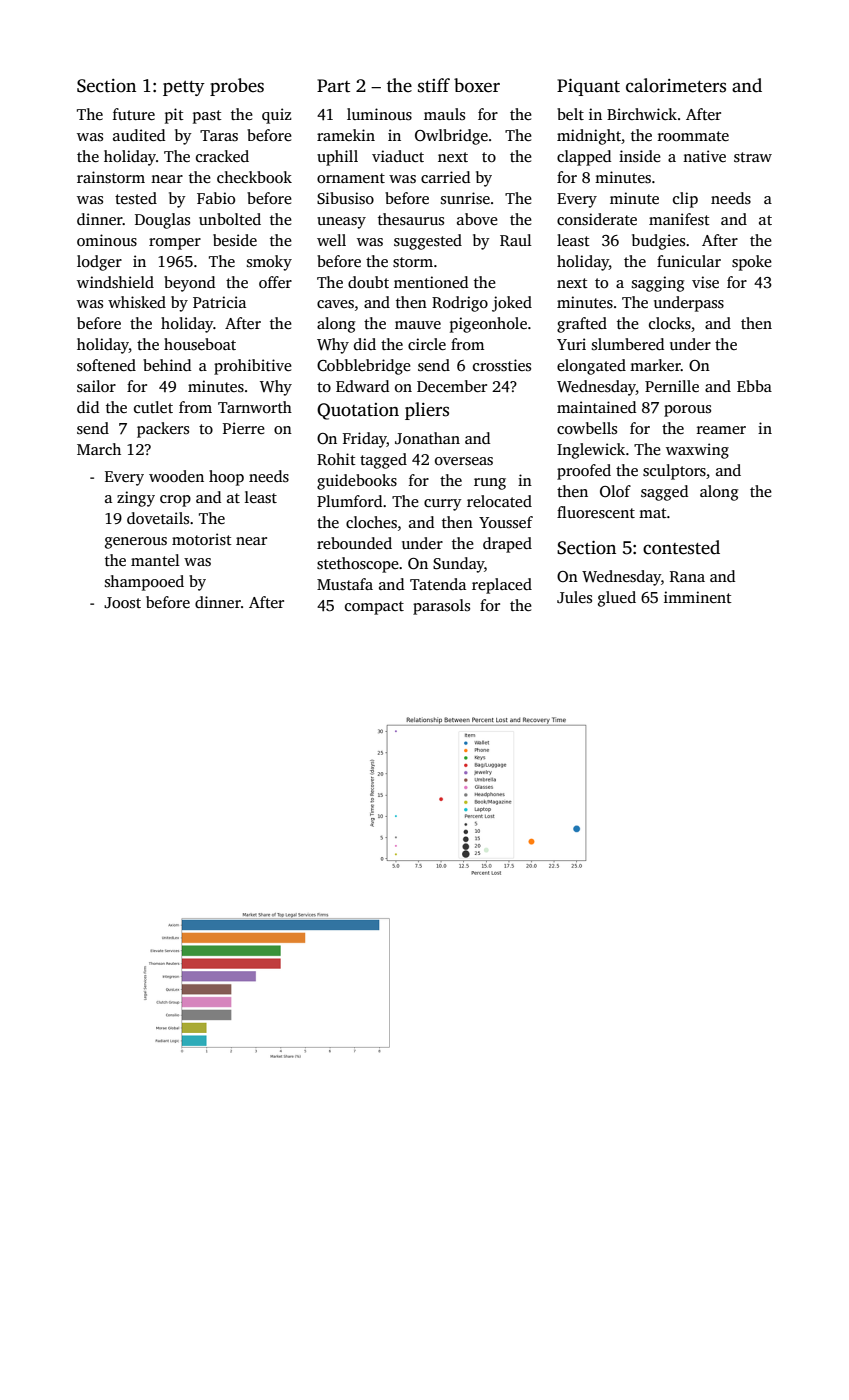 This screenshot has height=1400, width=849. Describe the element at coordinates (664, 493) in the screenshot. I see `sagged` at that location.
